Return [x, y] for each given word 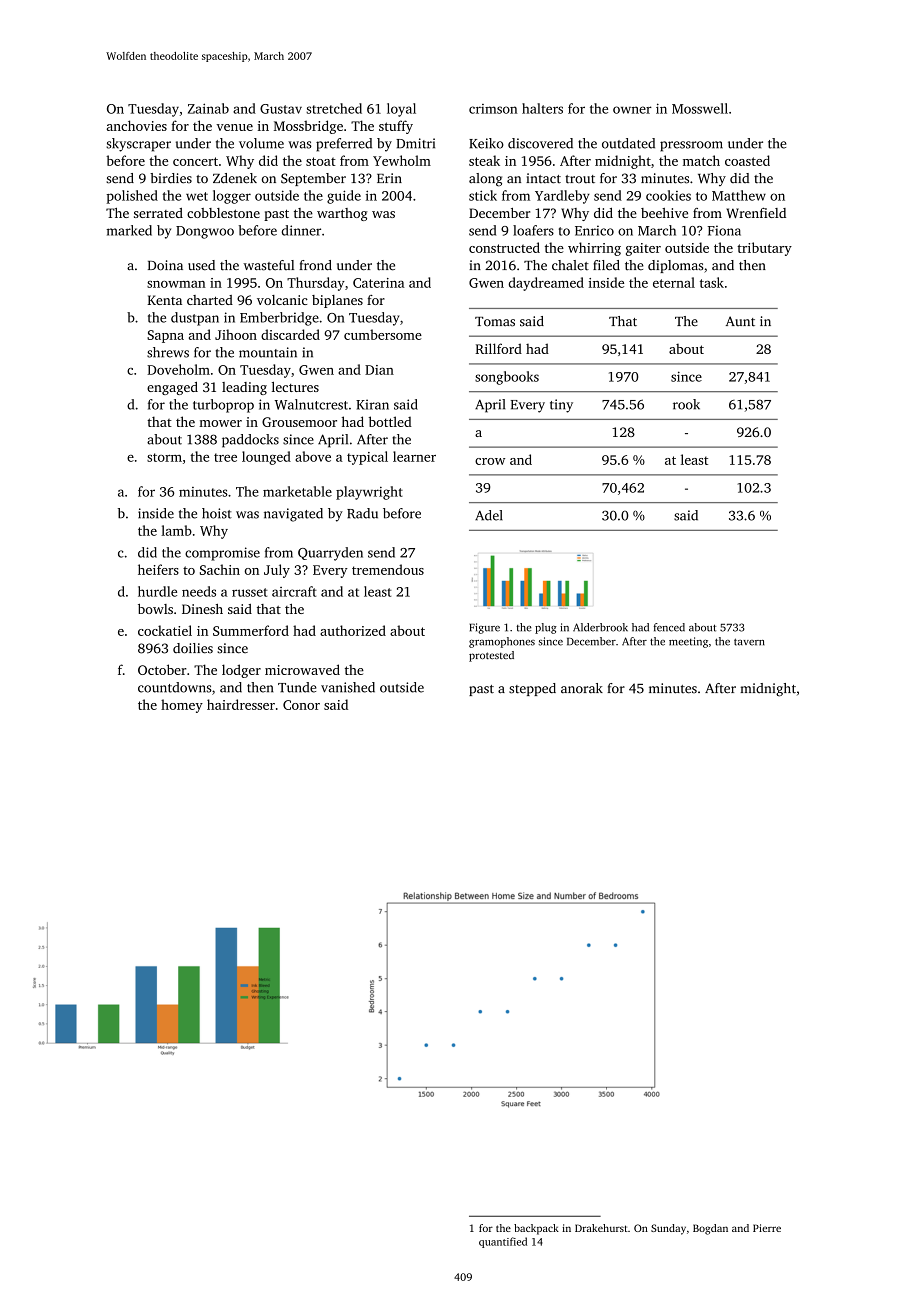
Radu [362, 513]
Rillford [498, 348]
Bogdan [710, 1229]
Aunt [740, 321]
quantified [503, 1242]
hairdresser [241, 704]
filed [606, 265]
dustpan [195, 319]
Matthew [739, 195]
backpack [536, 1229]
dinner [301, 230]
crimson [493, 109]
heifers [158, 569]
